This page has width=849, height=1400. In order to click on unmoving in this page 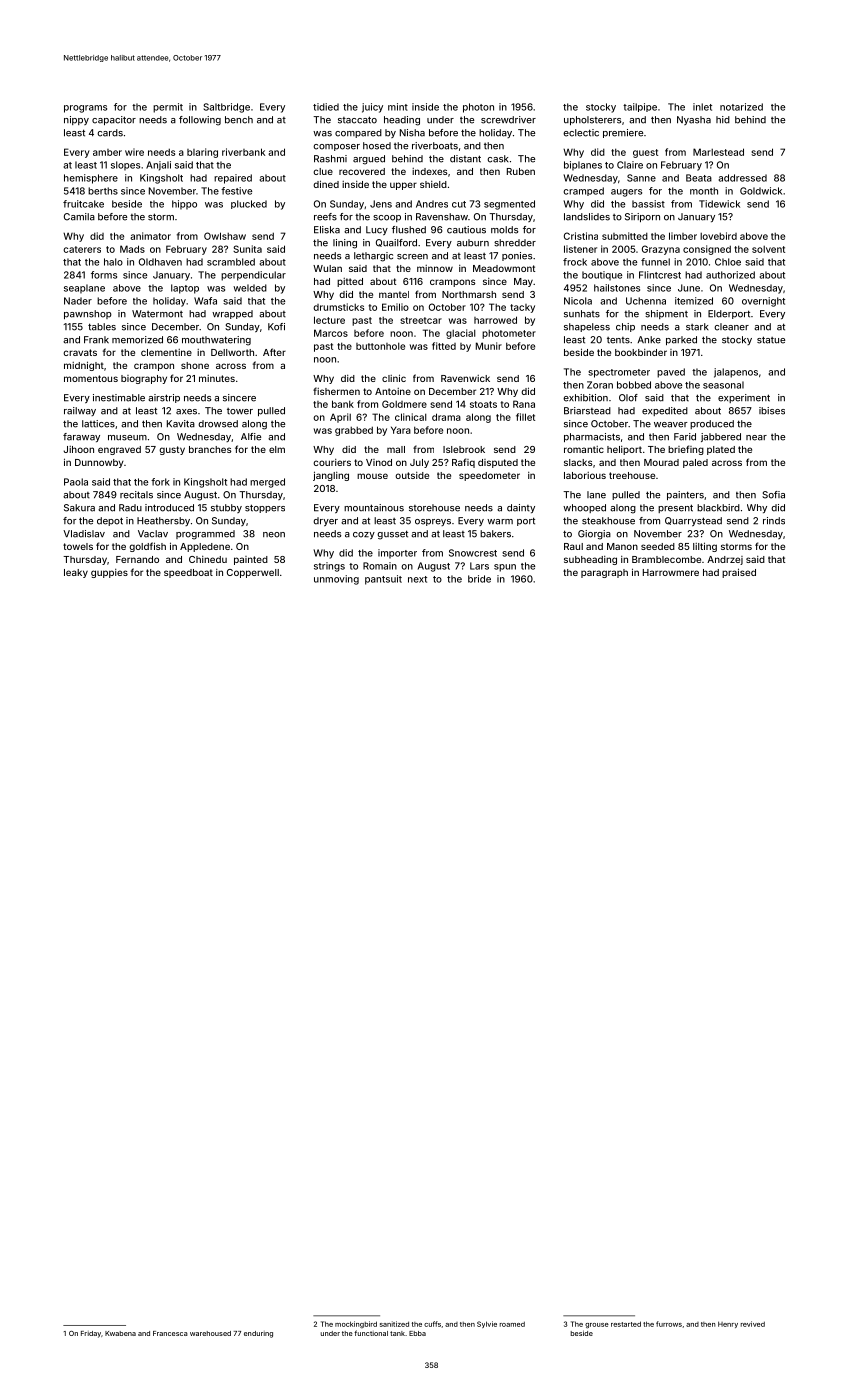, I will do `click(336, 580)`.
